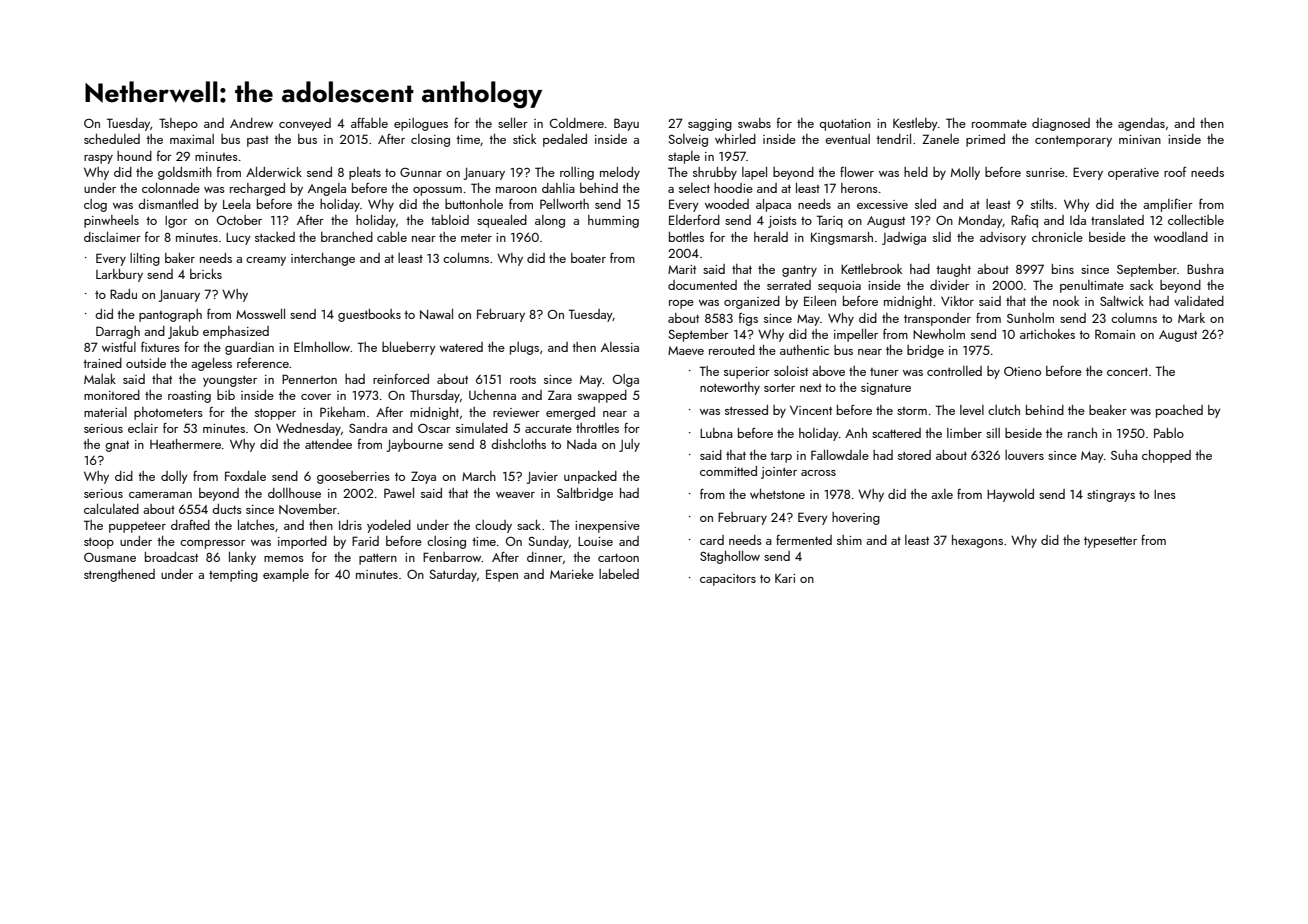 This screenshot has width=1308, height=924. What do you see at coordinates (728, 580) in the screenshot?
I see `capacitors` at bounding box center [728, 580].
